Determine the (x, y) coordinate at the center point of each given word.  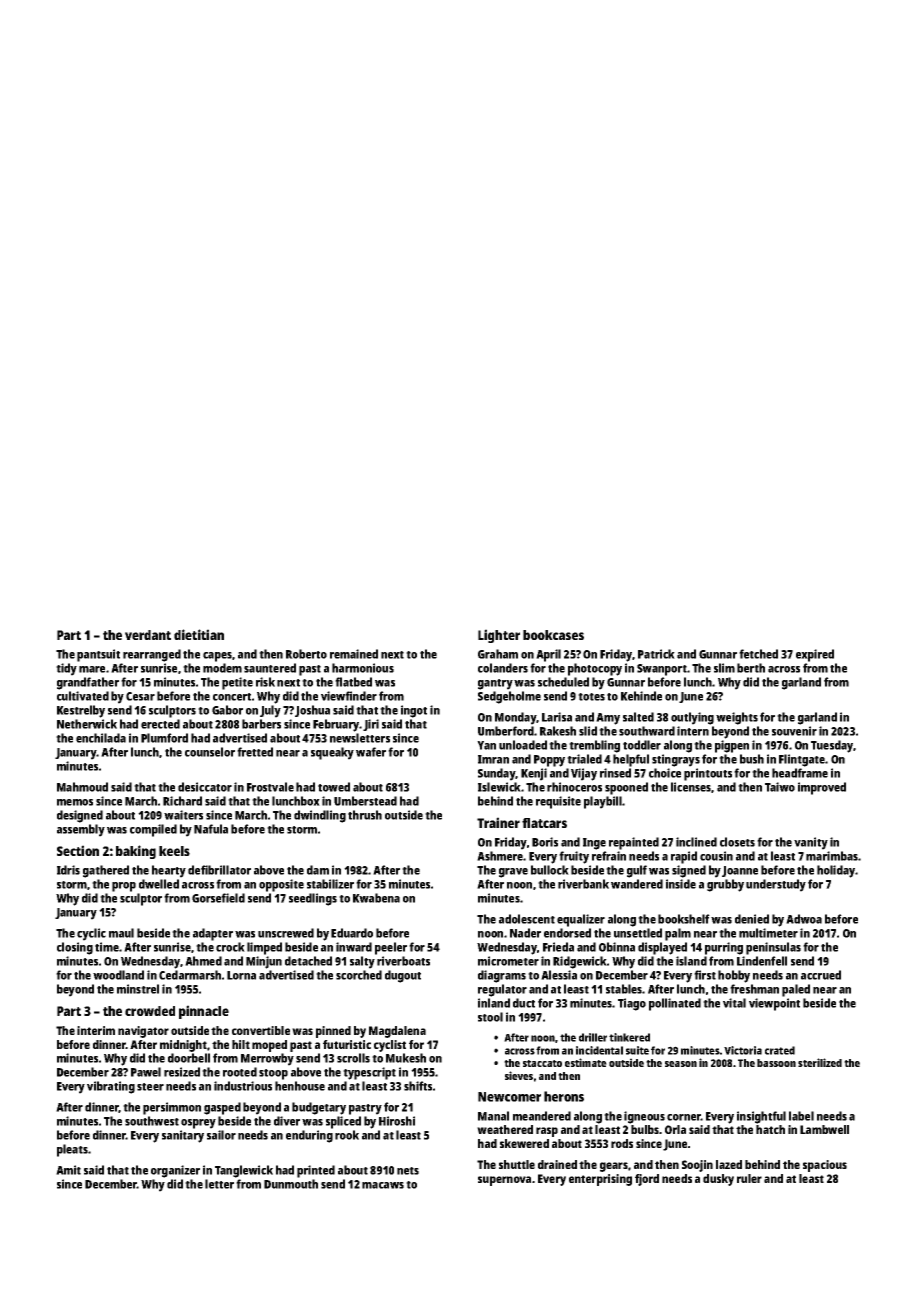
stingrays (676, 760)
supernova (504, 1181)
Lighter (499, 636)
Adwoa (804, 919)
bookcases (553, 635)
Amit (68, 1170)
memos (75, 802)
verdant (148, 635)
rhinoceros (574, 787)
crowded (150, 1011)
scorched (359, 975)
